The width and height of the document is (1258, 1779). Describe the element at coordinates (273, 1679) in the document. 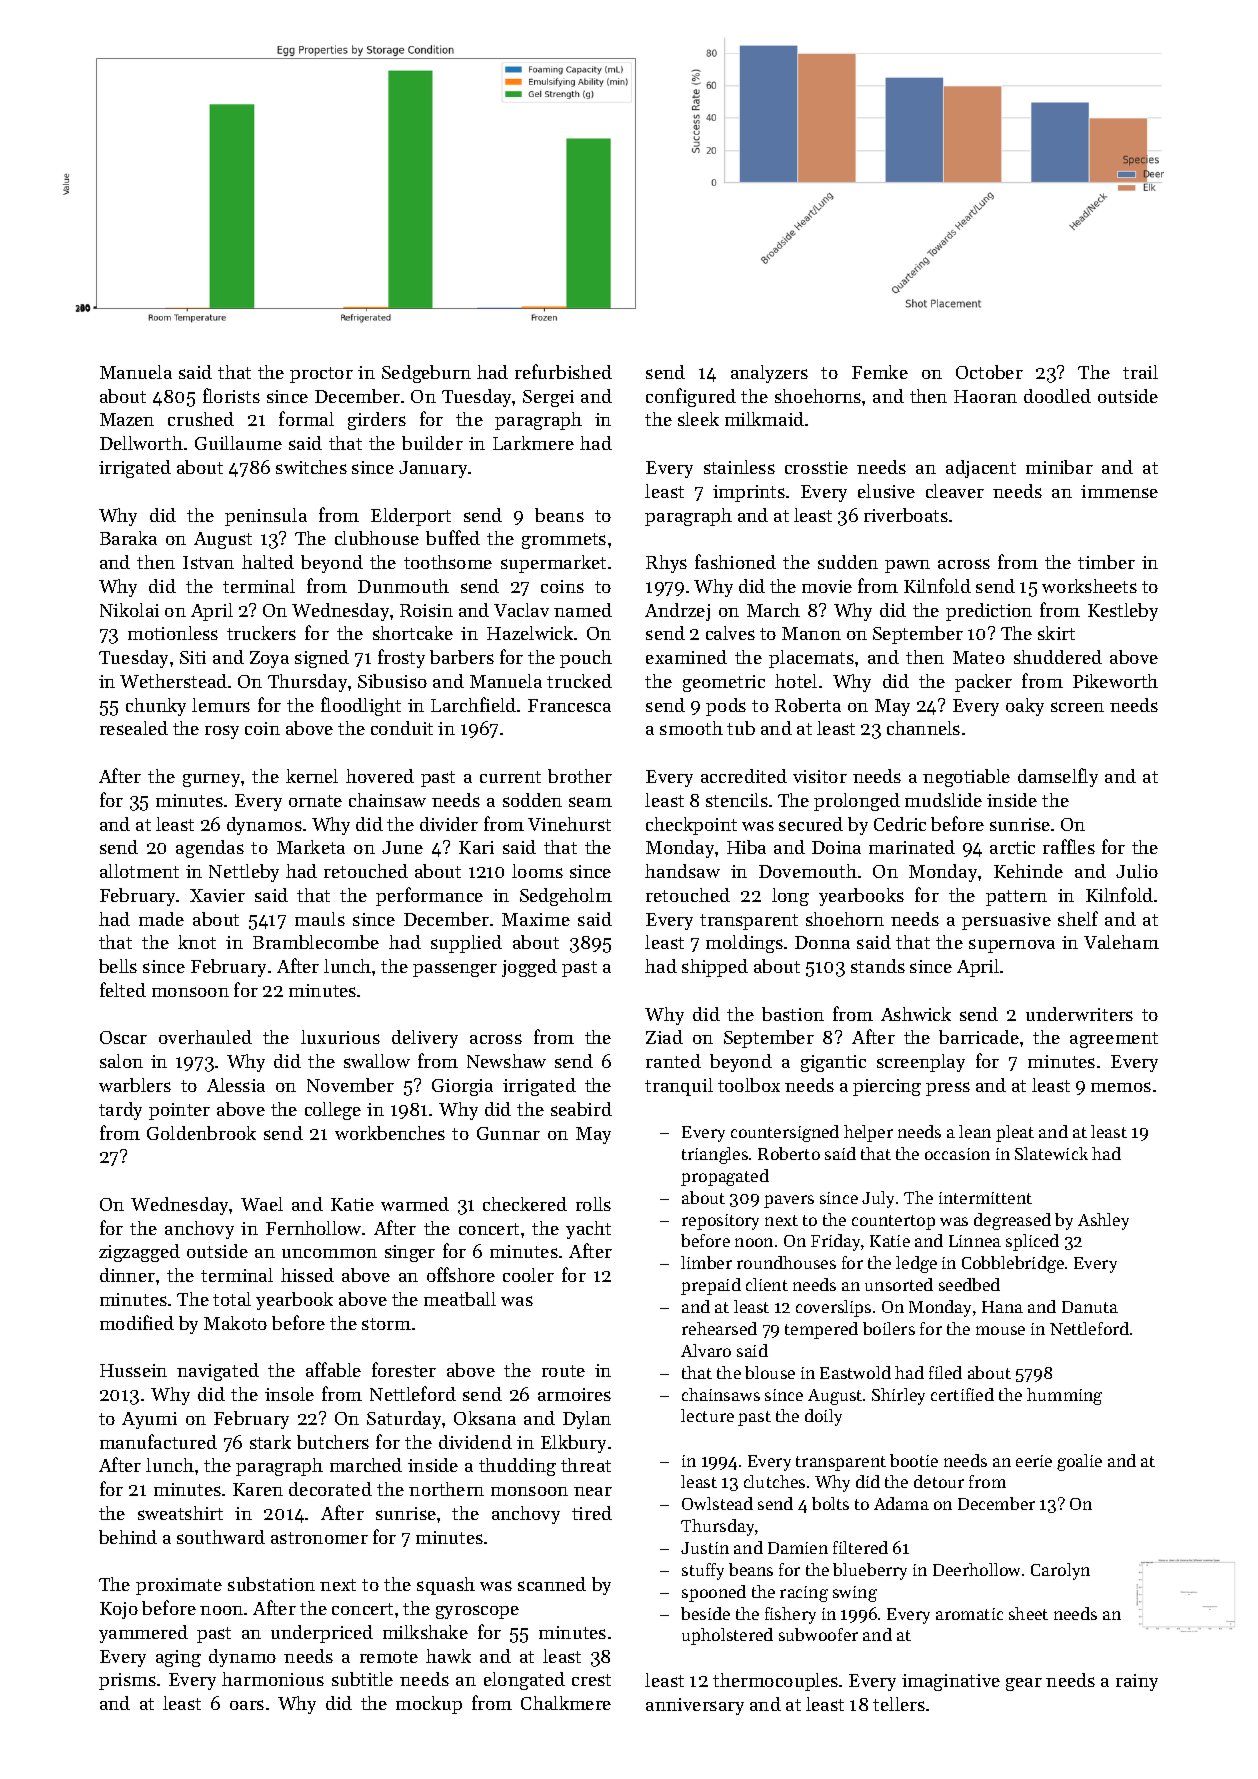

I see `harmonious` at that location.
